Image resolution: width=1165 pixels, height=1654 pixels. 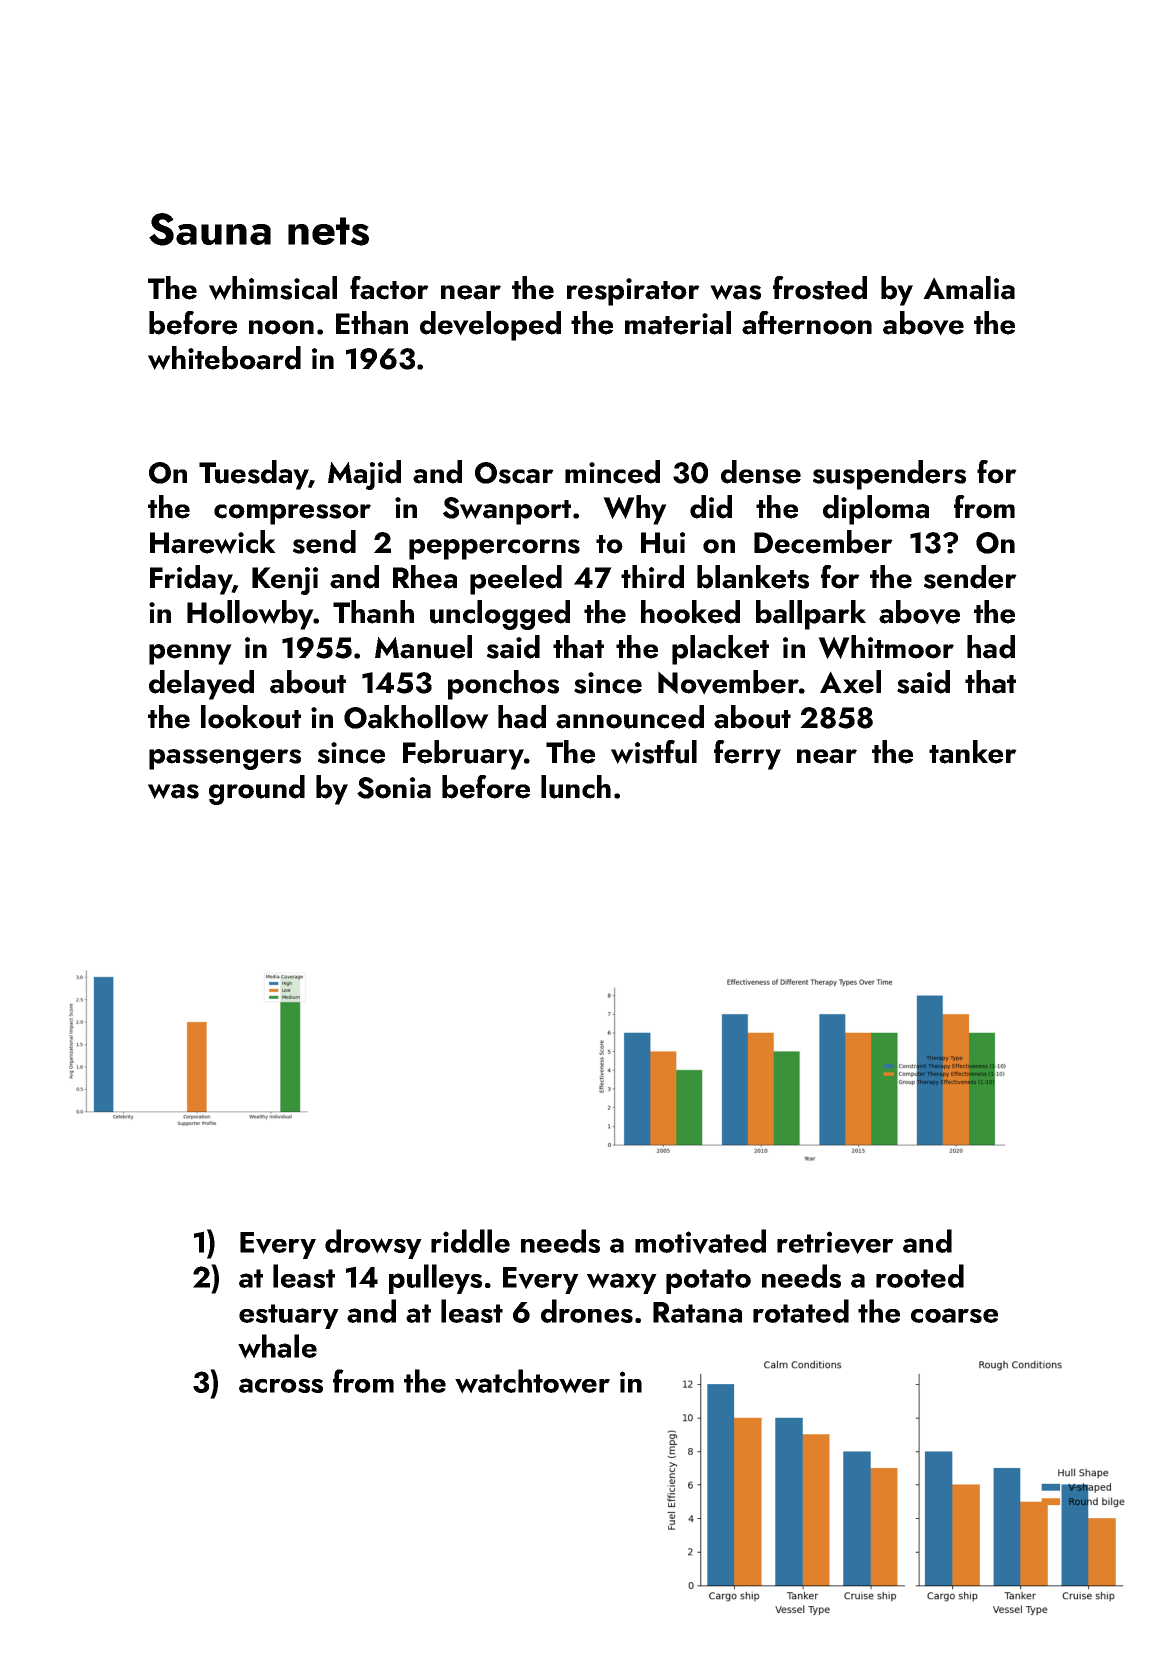 I want to click on Amalia, so click(x=969, y=288).
